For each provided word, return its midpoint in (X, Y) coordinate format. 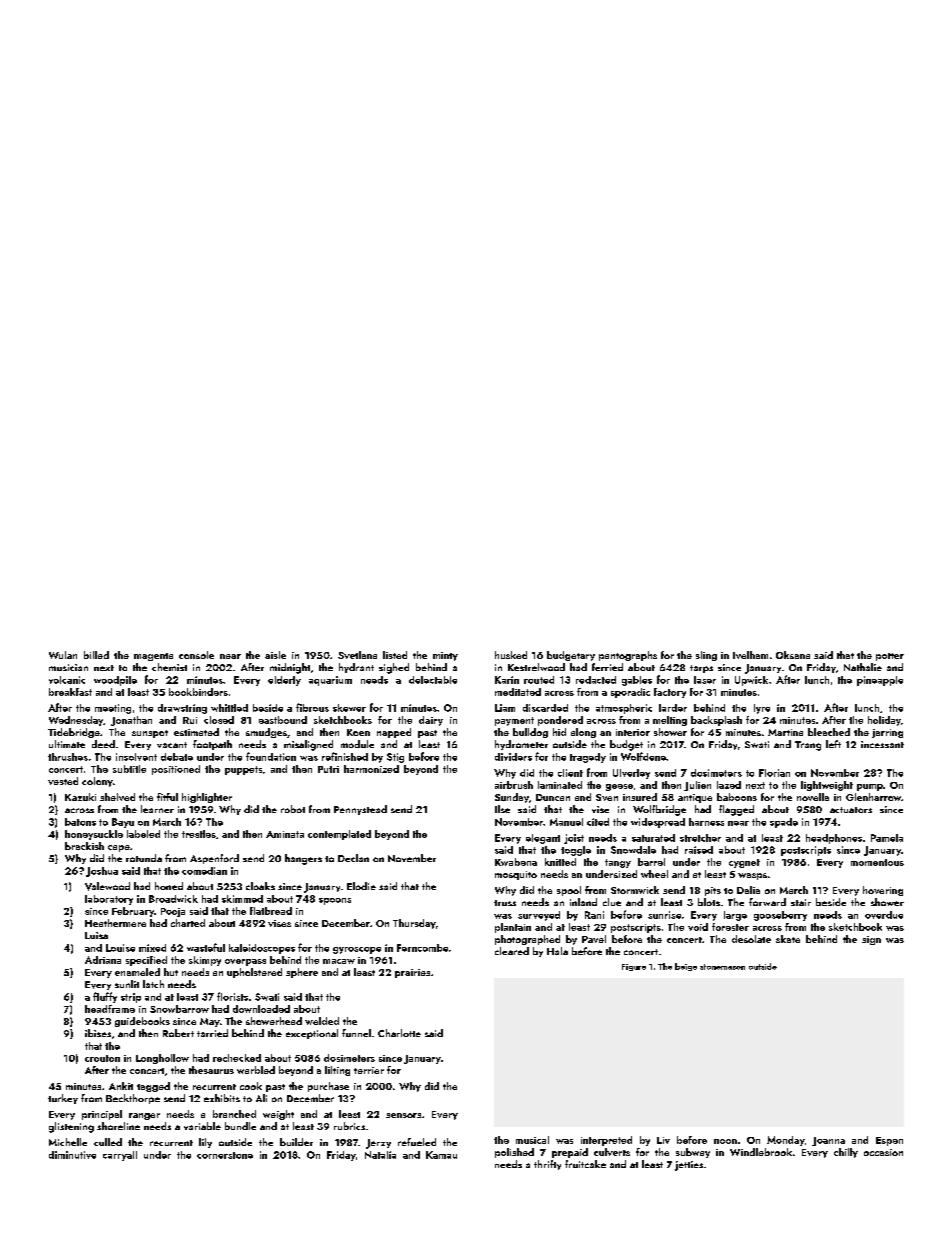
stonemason (722, 967)
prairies (412, 973)
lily (205, 1143)
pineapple (880, 681)
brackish (84, 846)
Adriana (103, 960)
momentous (877, 862)
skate (788, 939)
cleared (512, 951)
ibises (98, 1033)
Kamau (441, 1155)
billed (96, 655)
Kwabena (516, 862)
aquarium (330, 681)
